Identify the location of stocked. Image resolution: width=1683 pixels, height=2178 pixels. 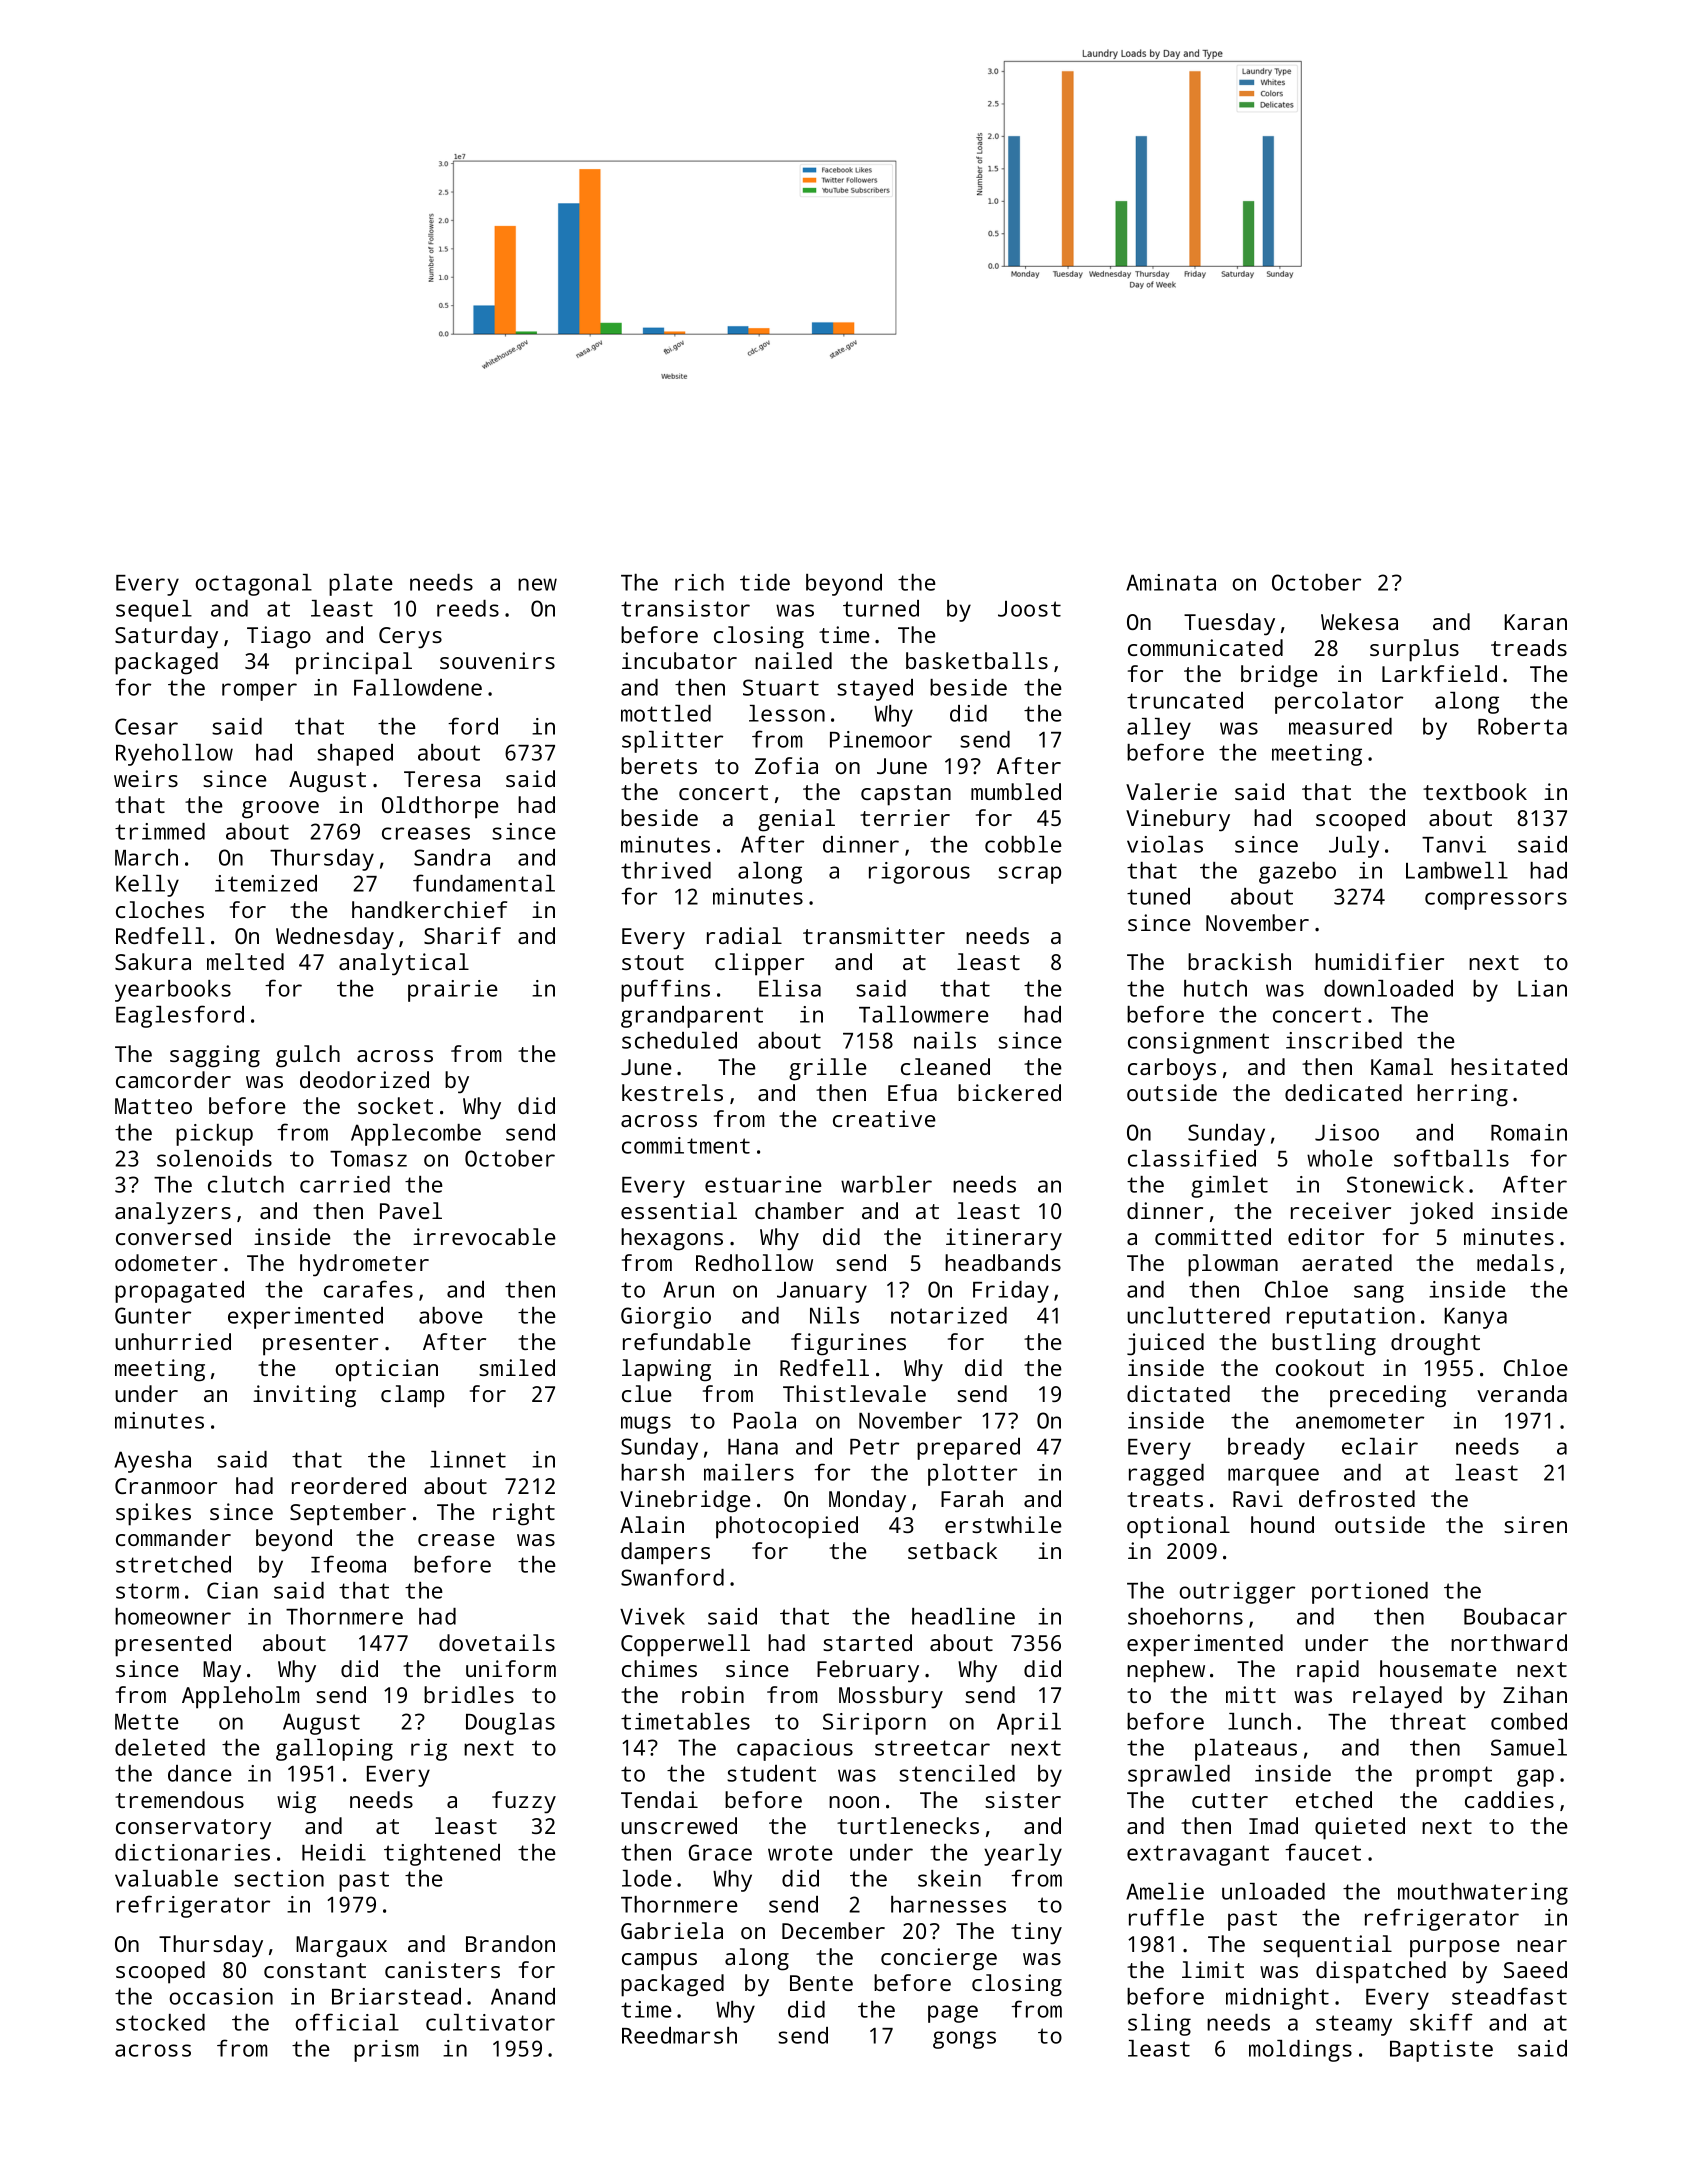
(160, 2022).
